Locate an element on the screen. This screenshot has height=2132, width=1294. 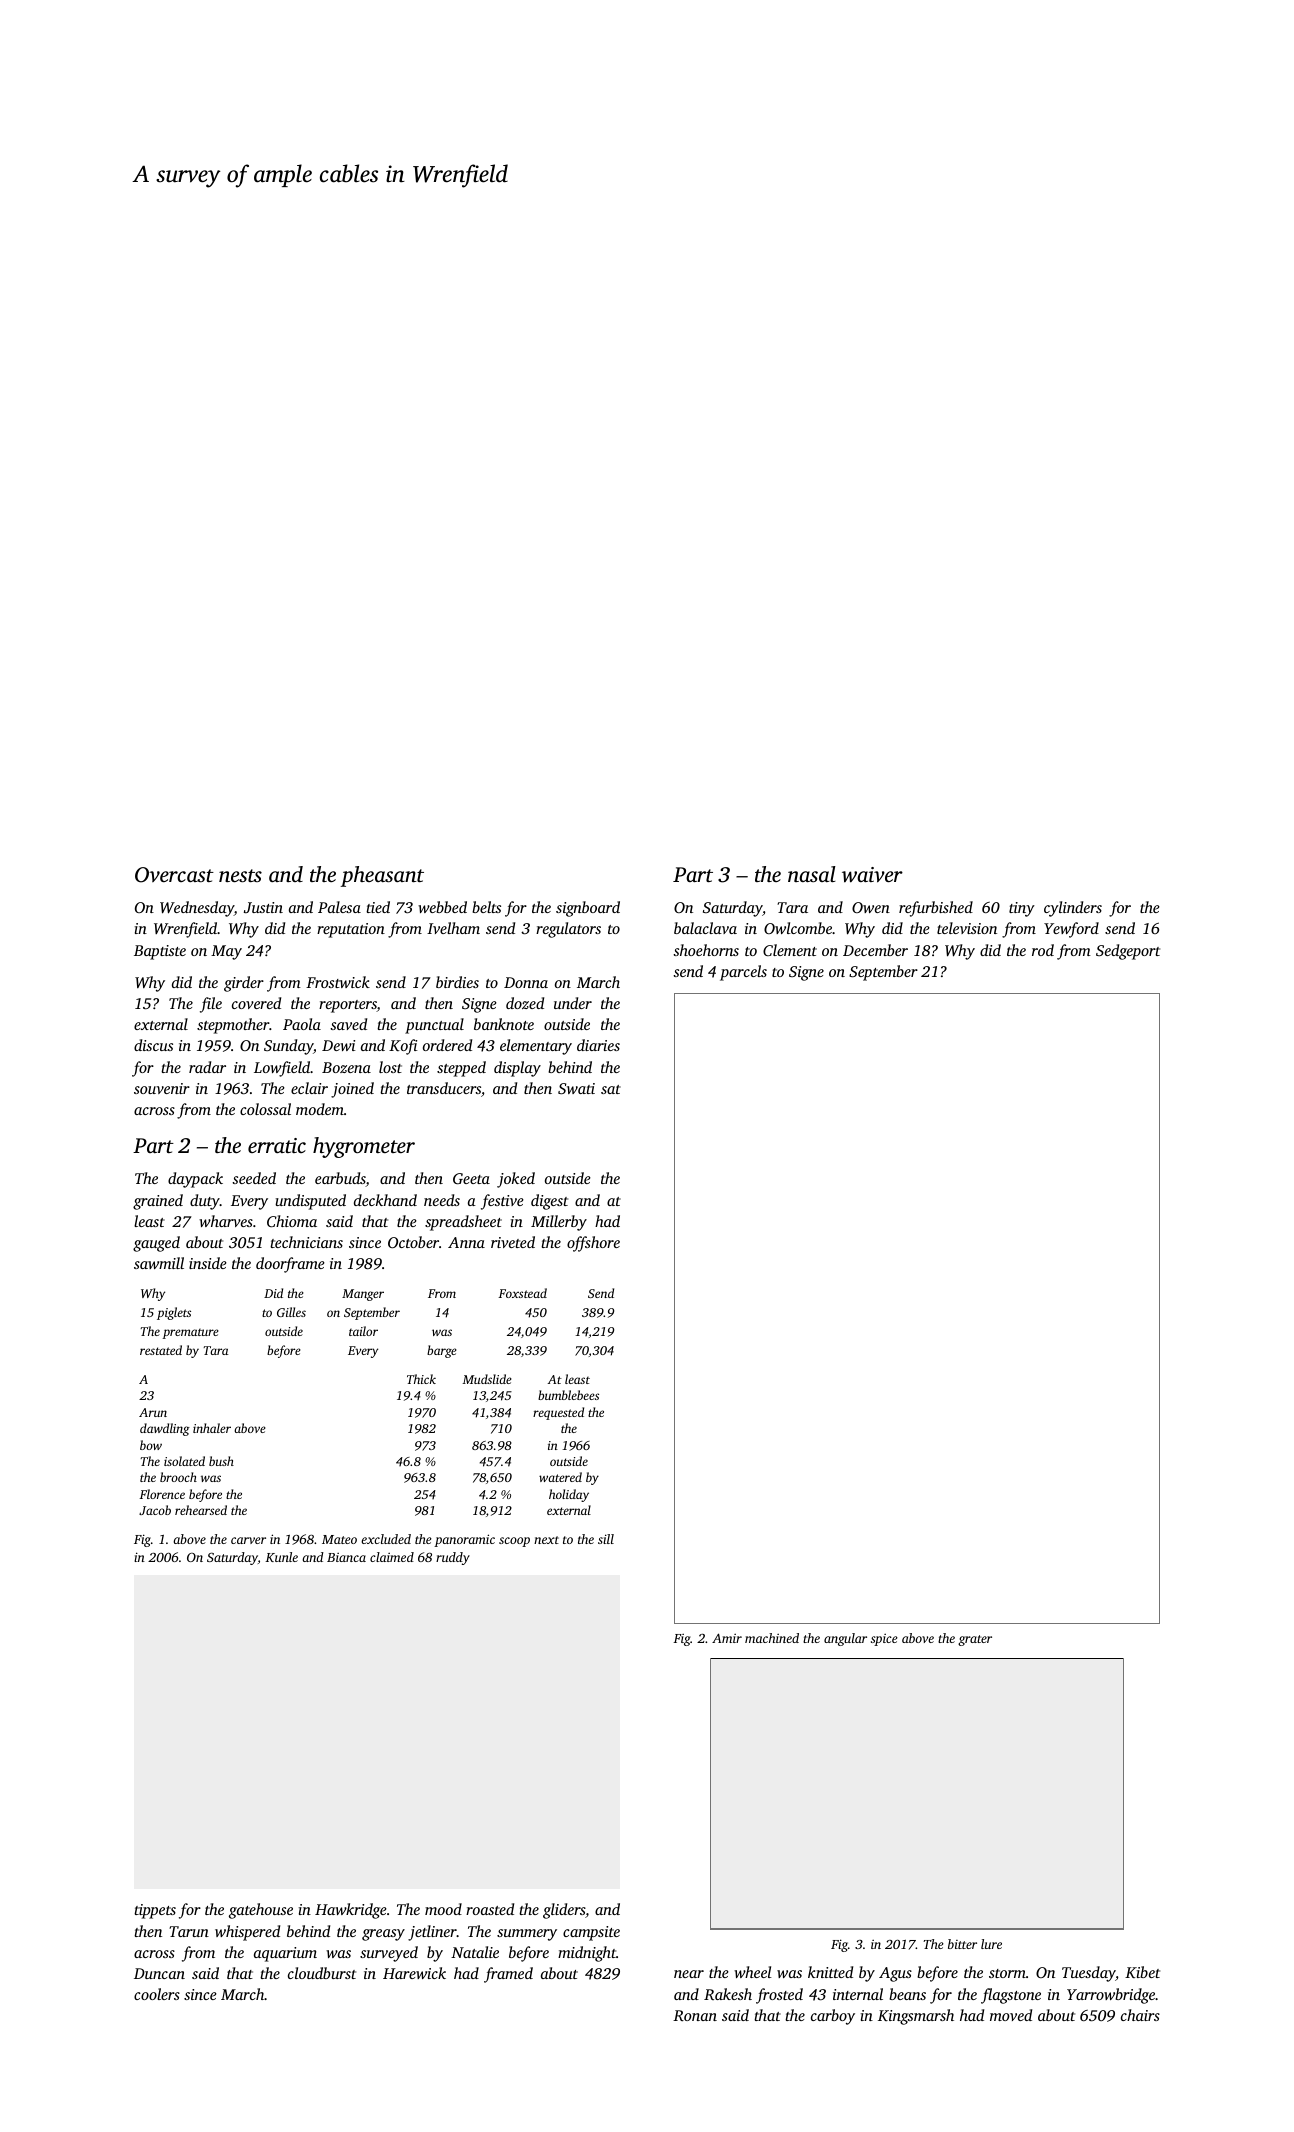
Jacob is located at coordinates (155, 1510).
